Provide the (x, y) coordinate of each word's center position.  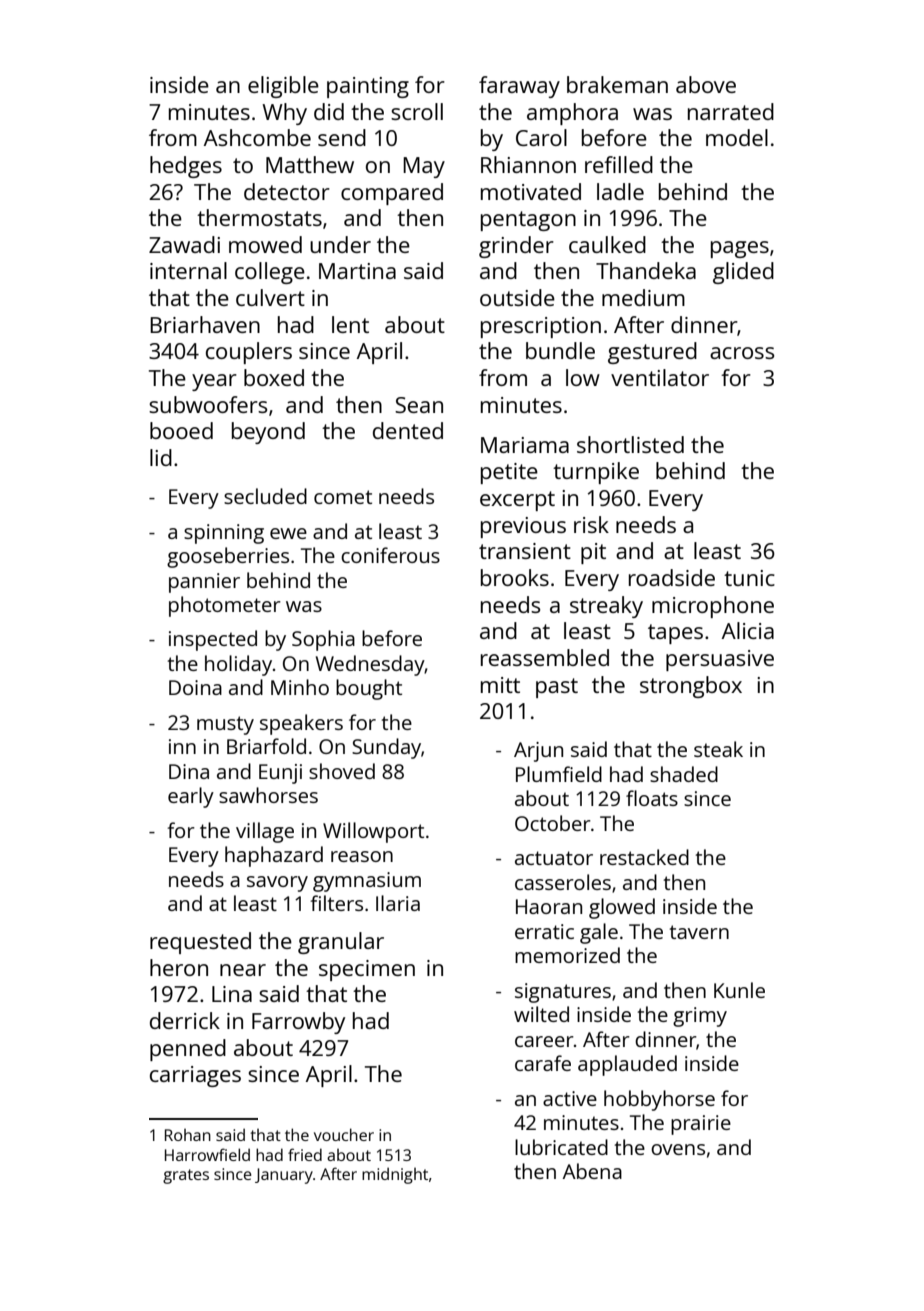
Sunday (386, 748)
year (214, 382)
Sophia (323, 640)
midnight (395, 1175)
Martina (357, 271)
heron (179, 967)
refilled (619, 164)
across (742, 353)
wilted (541, 1014)
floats (652, 798)
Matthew (310, 164)
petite (509, 473)
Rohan (188, 1135)
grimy (700, 1017)
